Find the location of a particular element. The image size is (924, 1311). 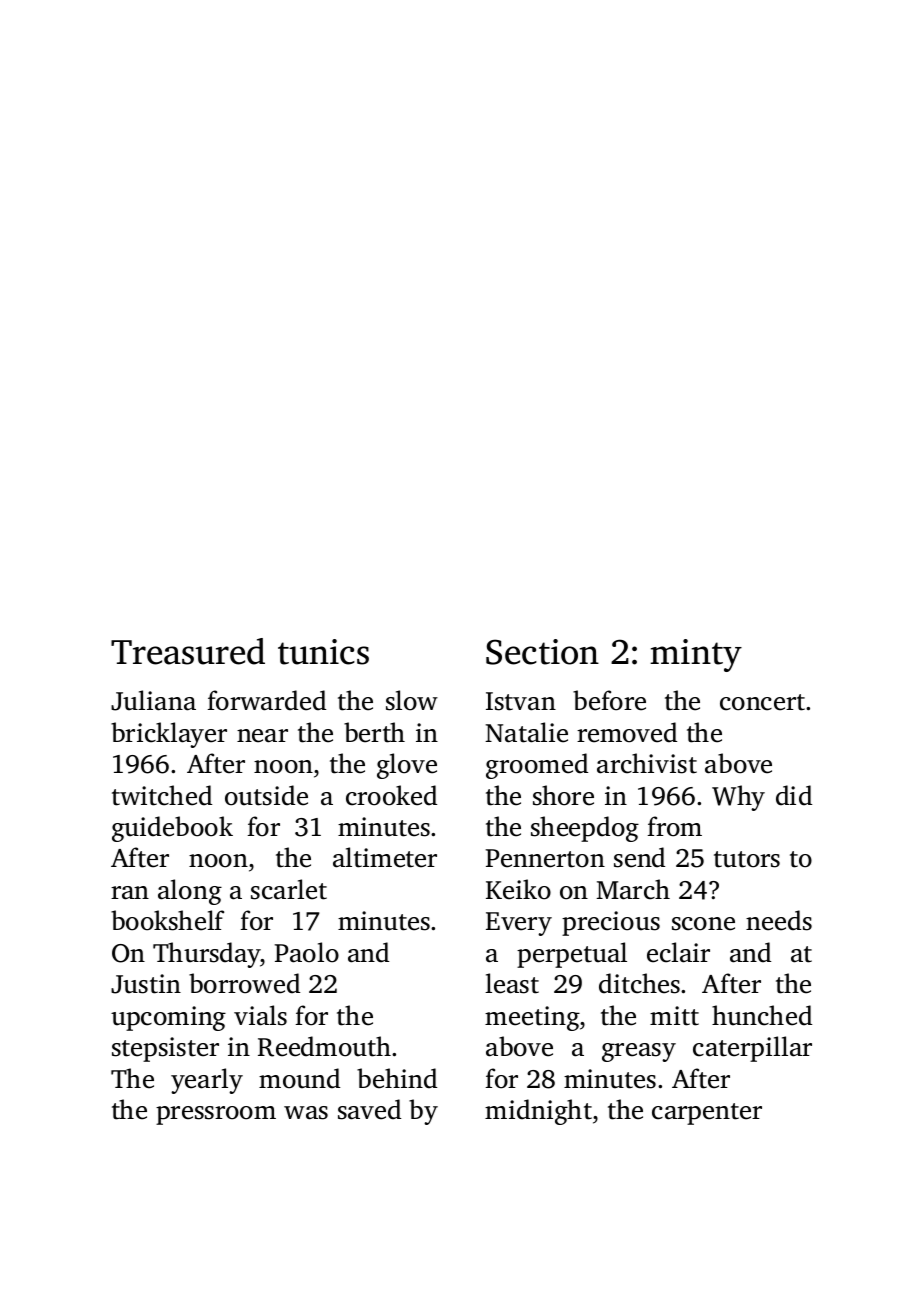

crooked is located at coordinates (391, 795).
